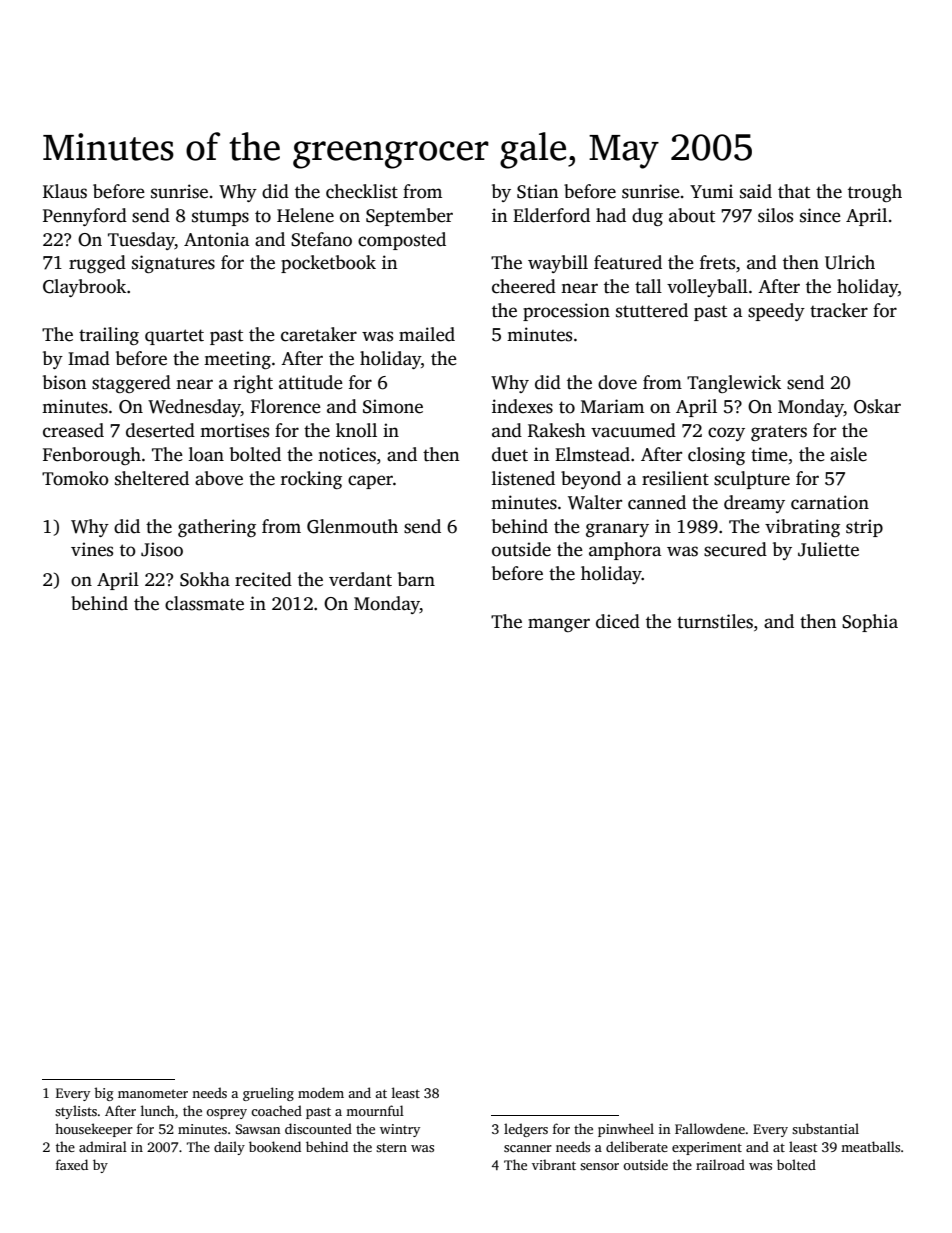  I want to click on Stian, so click(537, 191).
